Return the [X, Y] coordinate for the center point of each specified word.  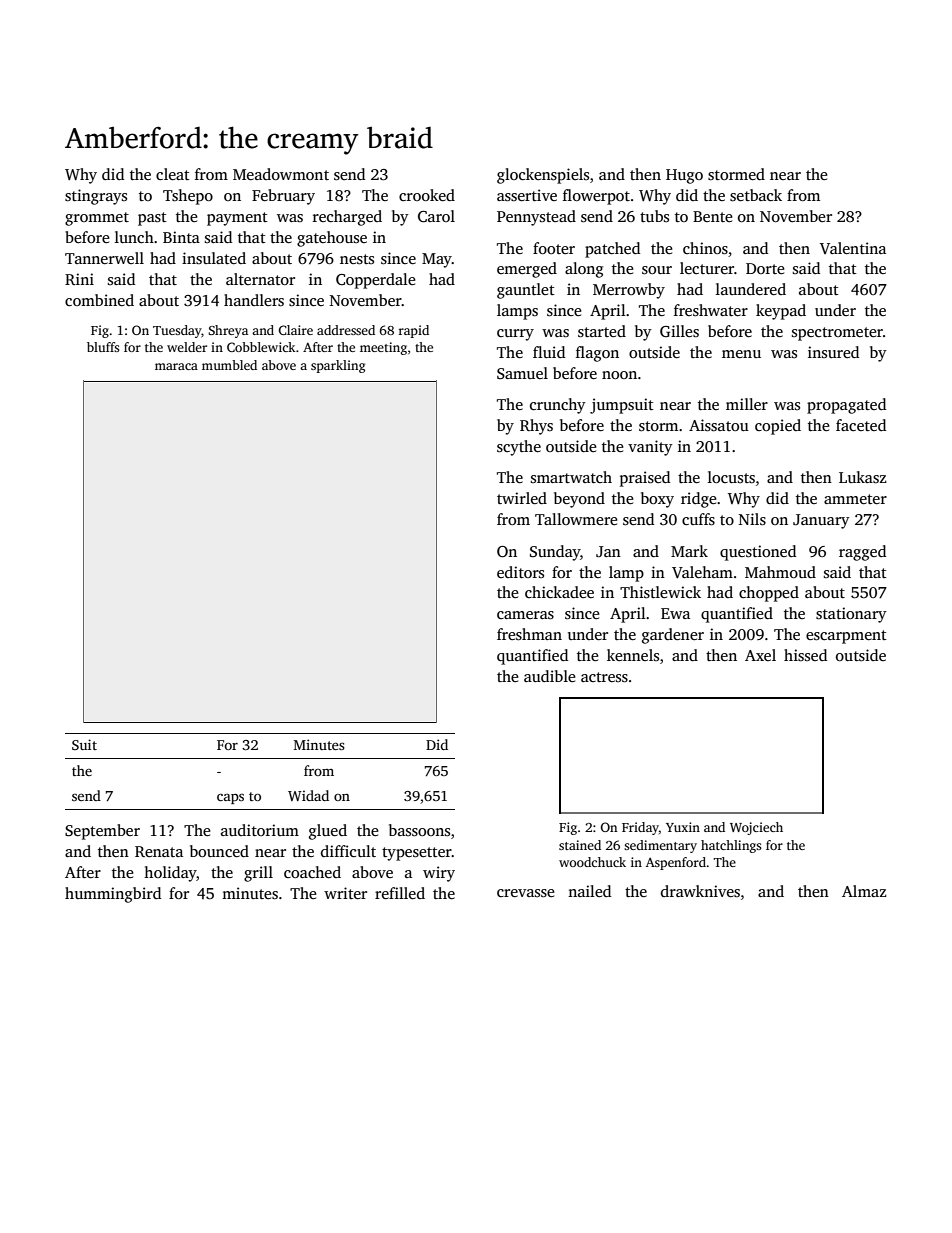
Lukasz [863, 477]
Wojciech [756, 828]
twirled [522, 498]
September [102, 832]
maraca [176, 366]
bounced [219, 851]
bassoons [419, 830]
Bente [713, 216]
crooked [427, 195]
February [283, 197]
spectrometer [837, 334]
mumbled [229, 365]
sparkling [338, 366]
